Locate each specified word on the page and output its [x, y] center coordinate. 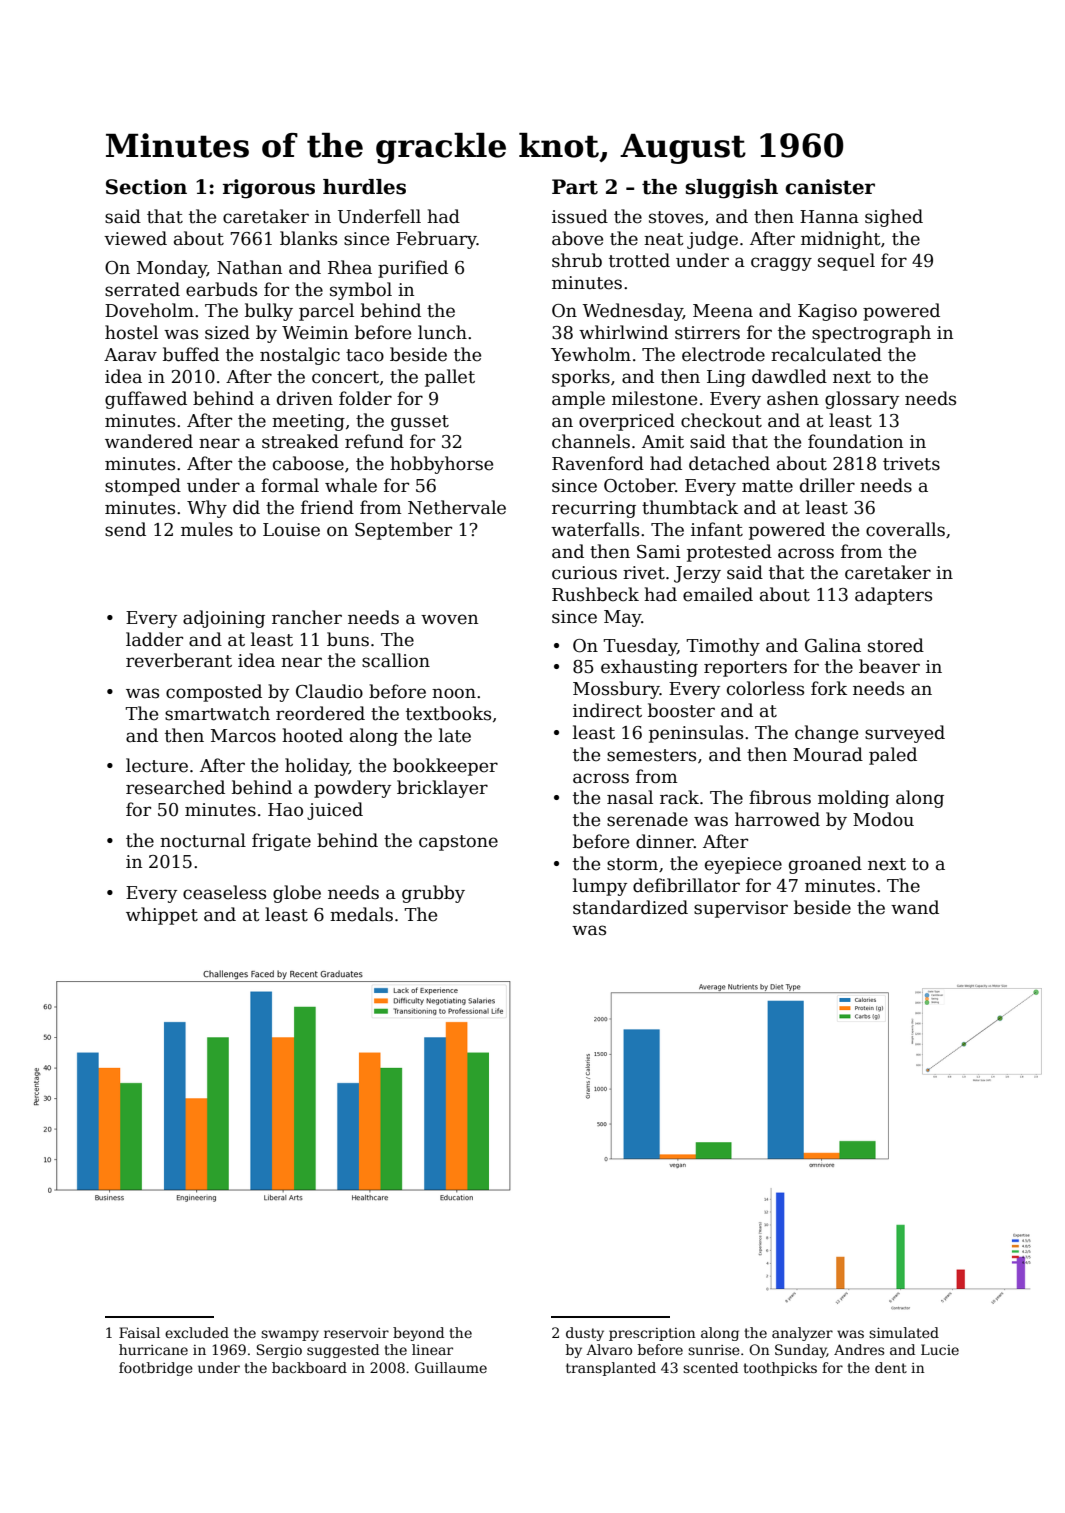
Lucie [940, 1349]
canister [830, 187]
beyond [418, 1334]
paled [893, 756]
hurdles [364, 187]
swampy [290, 1335]
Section [146, 187]
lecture [157, 765]
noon [454, 693]
